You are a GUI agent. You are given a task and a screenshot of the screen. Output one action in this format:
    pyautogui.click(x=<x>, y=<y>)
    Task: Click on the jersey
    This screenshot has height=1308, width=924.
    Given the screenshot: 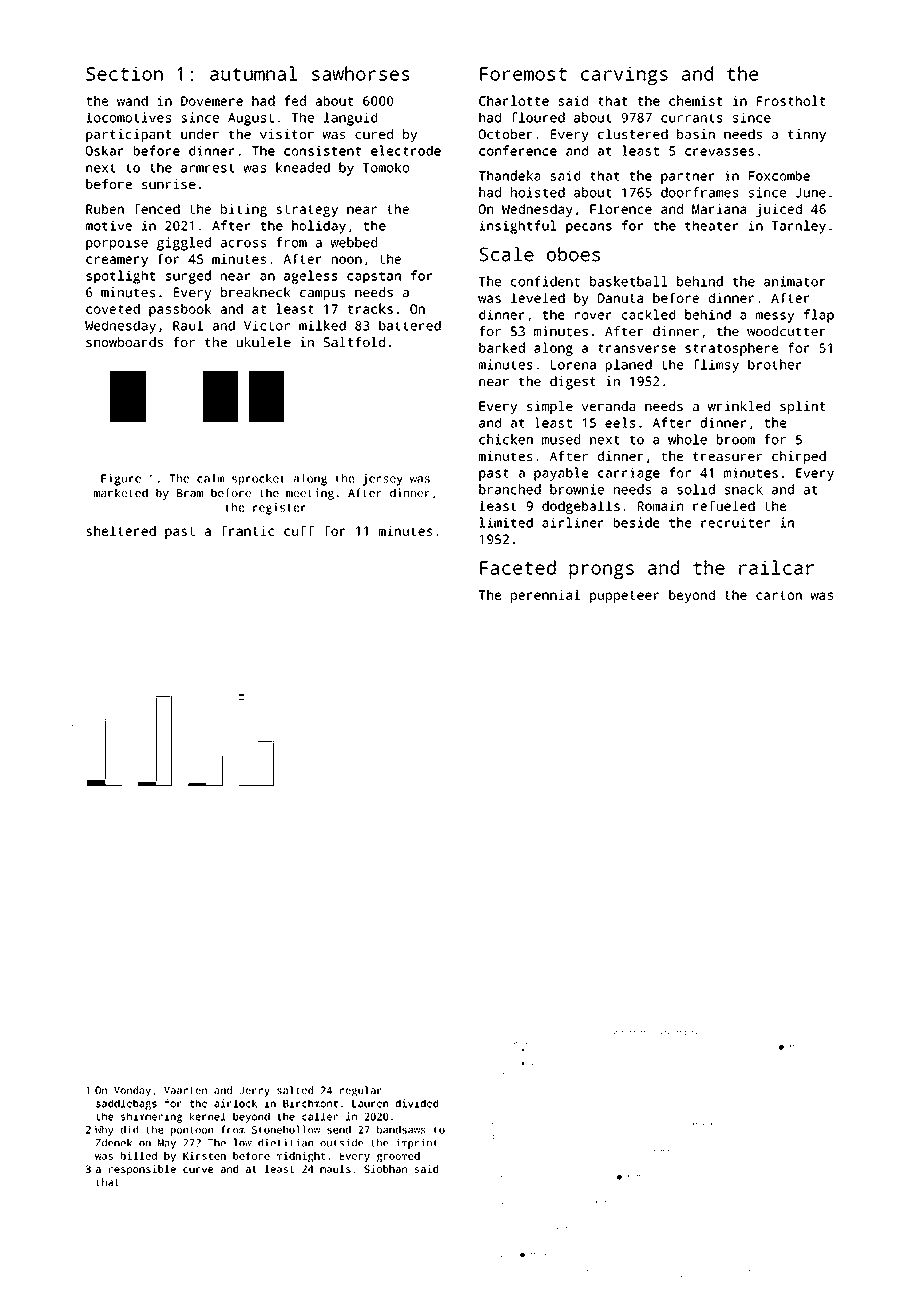 What is the action you would take?
    pyautogui.click(x=383, y=480)
